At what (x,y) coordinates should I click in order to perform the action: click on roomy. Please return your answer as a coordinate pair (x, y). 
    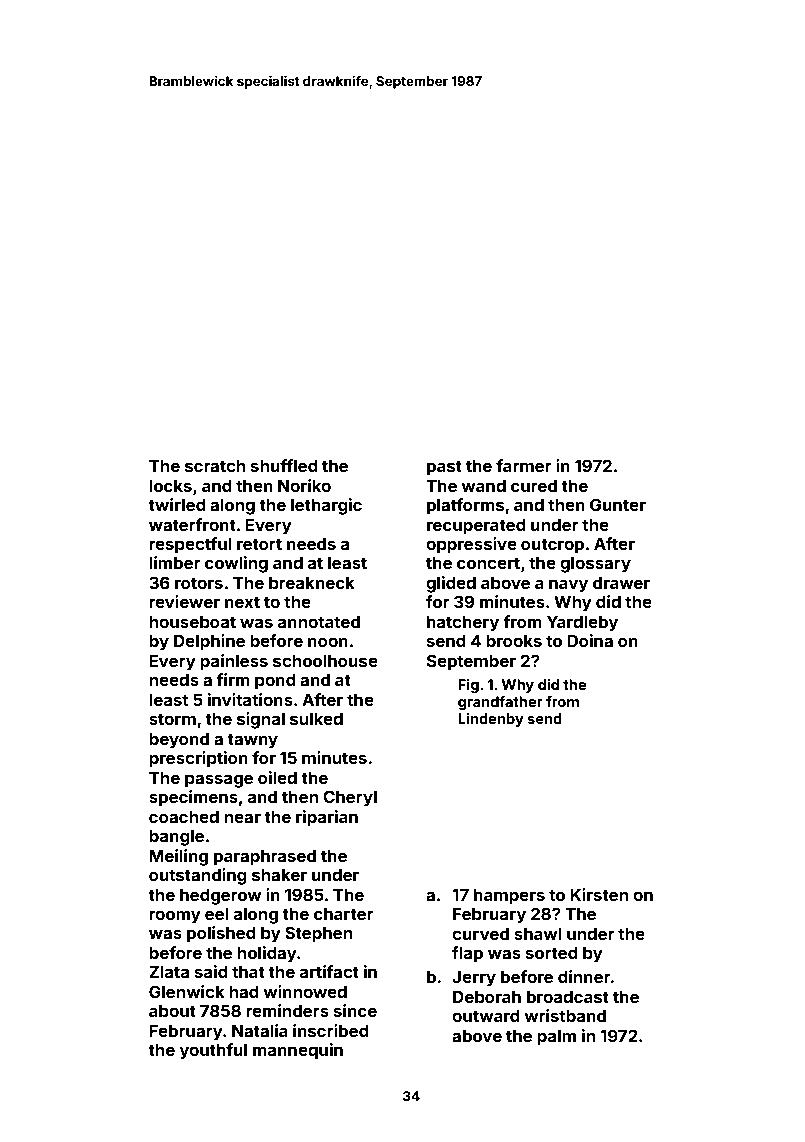
    Looking at the image, I should click on (175, 917).
